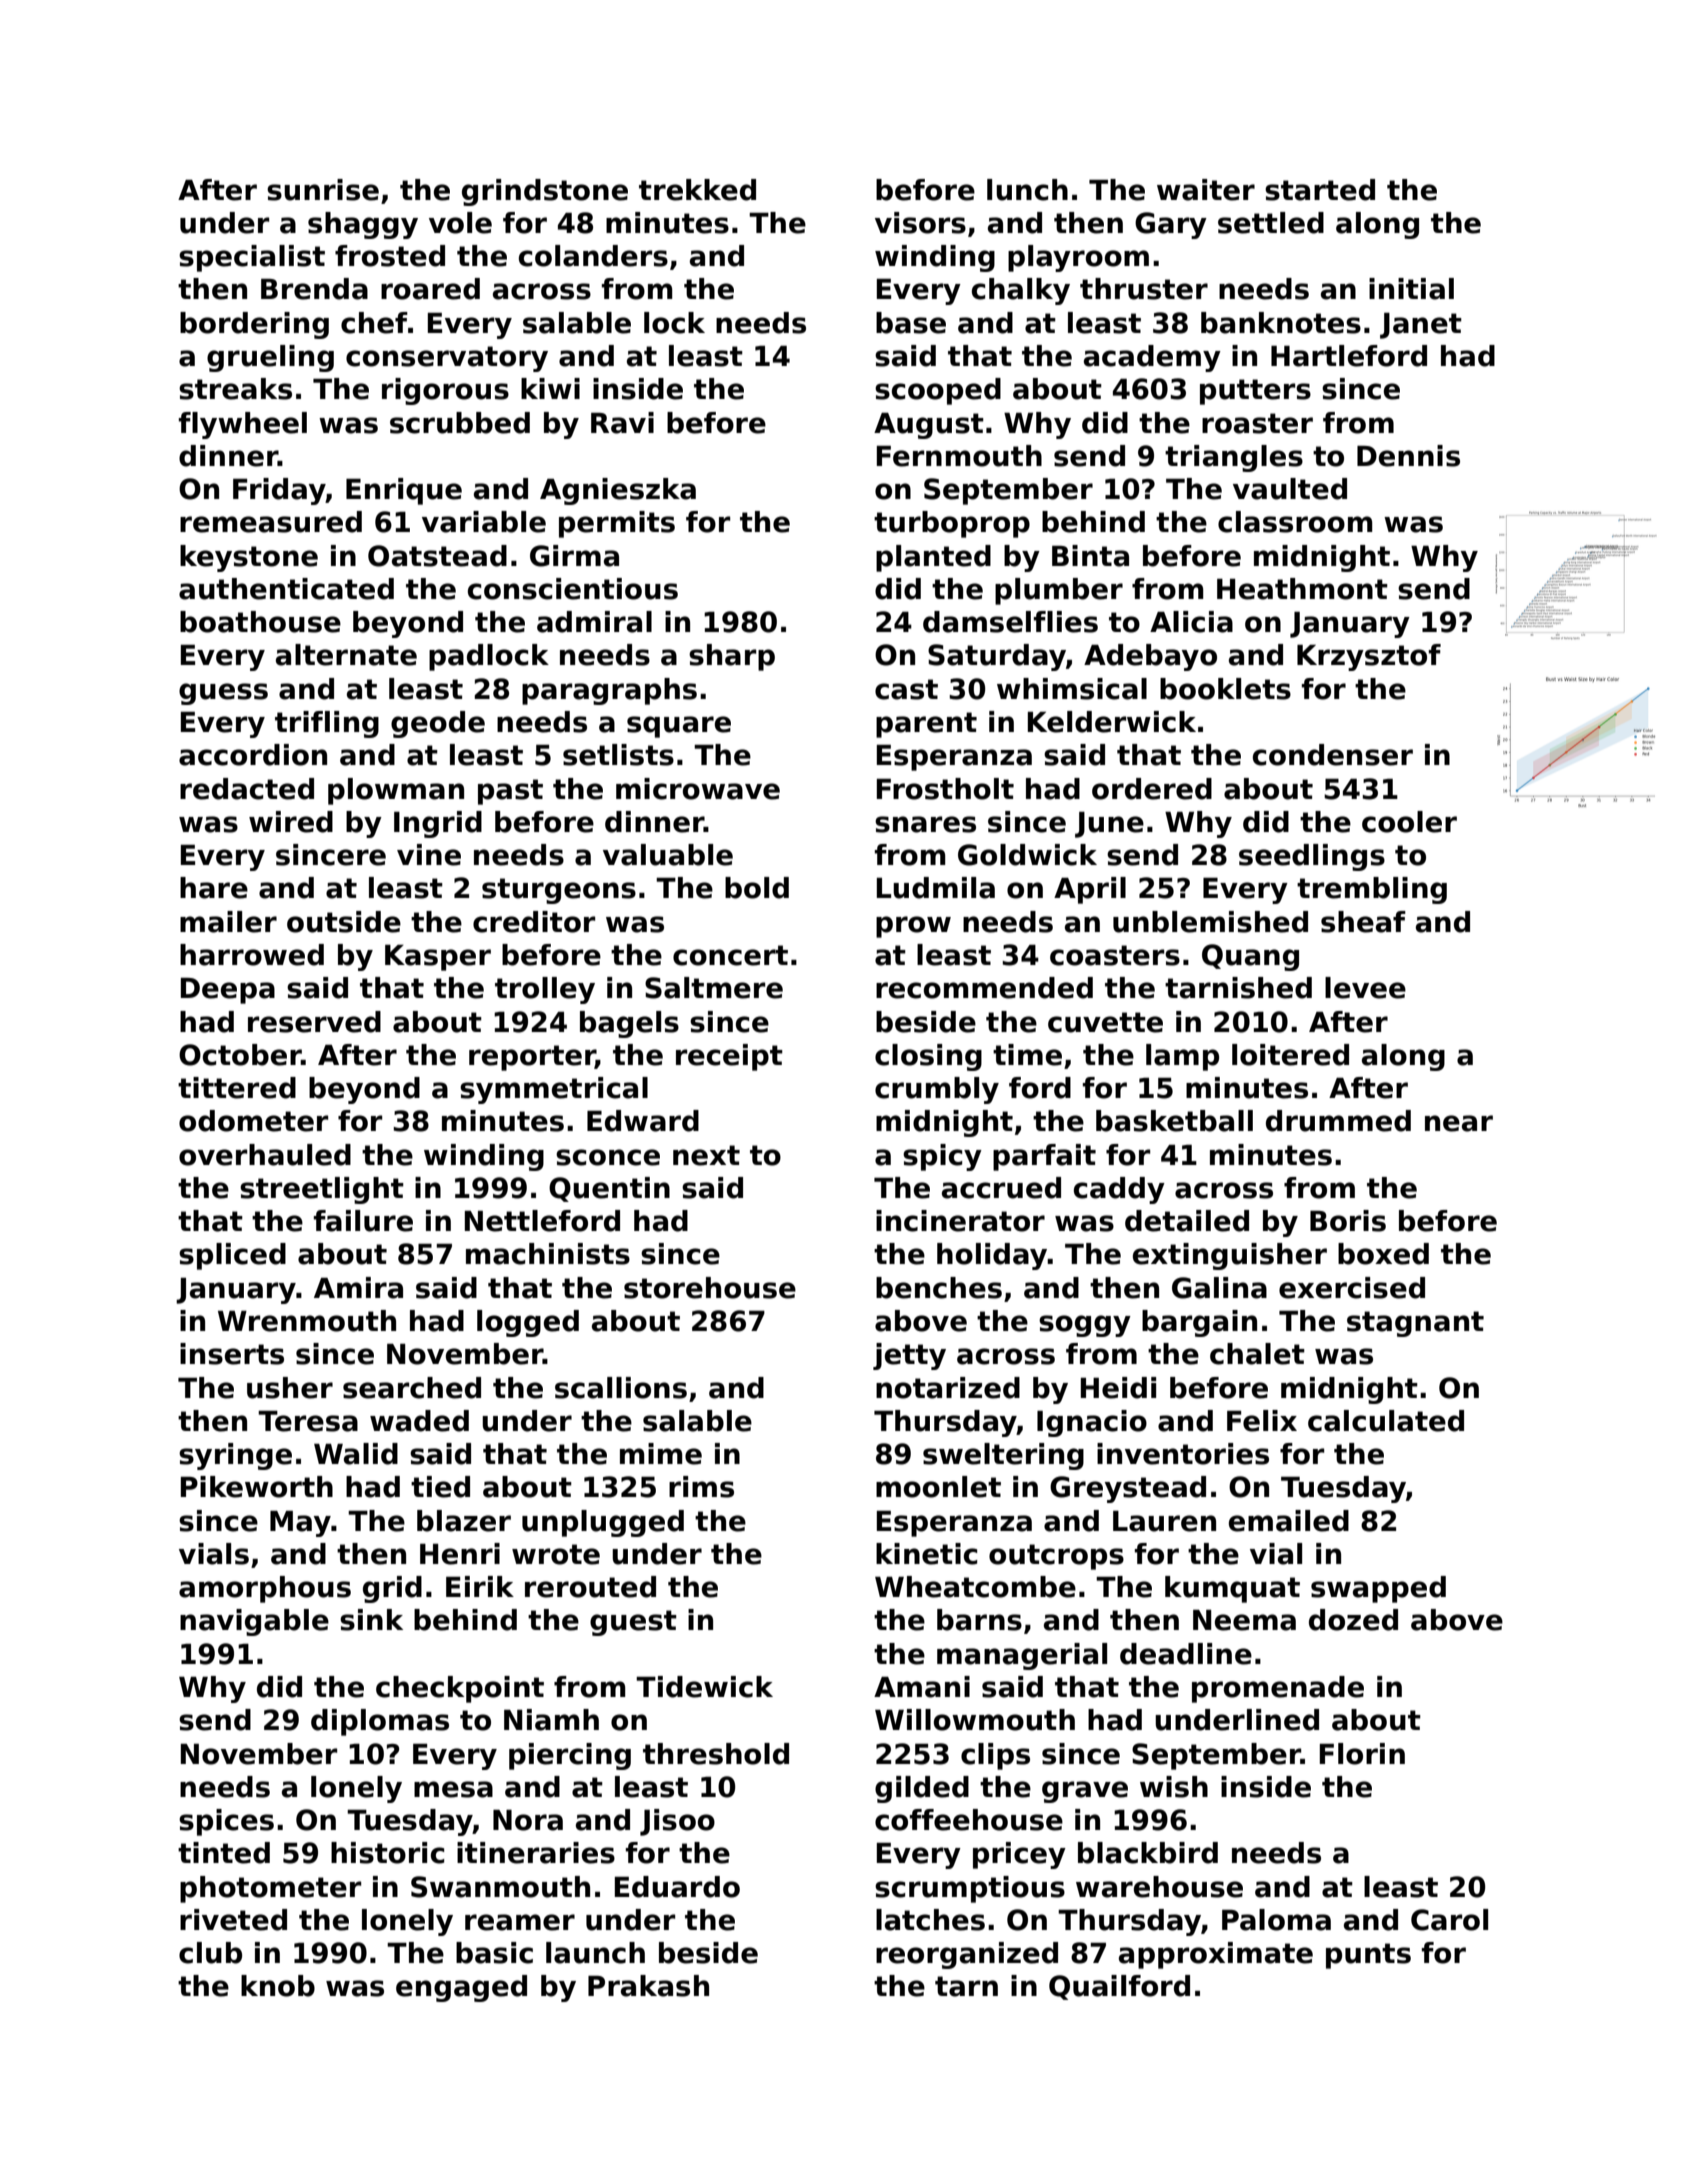 The width and height of the document is (1683, 2178). What do you see at coordinates (984, 988) in the document?
I see `recommended` at bounding box center [984, 988].
